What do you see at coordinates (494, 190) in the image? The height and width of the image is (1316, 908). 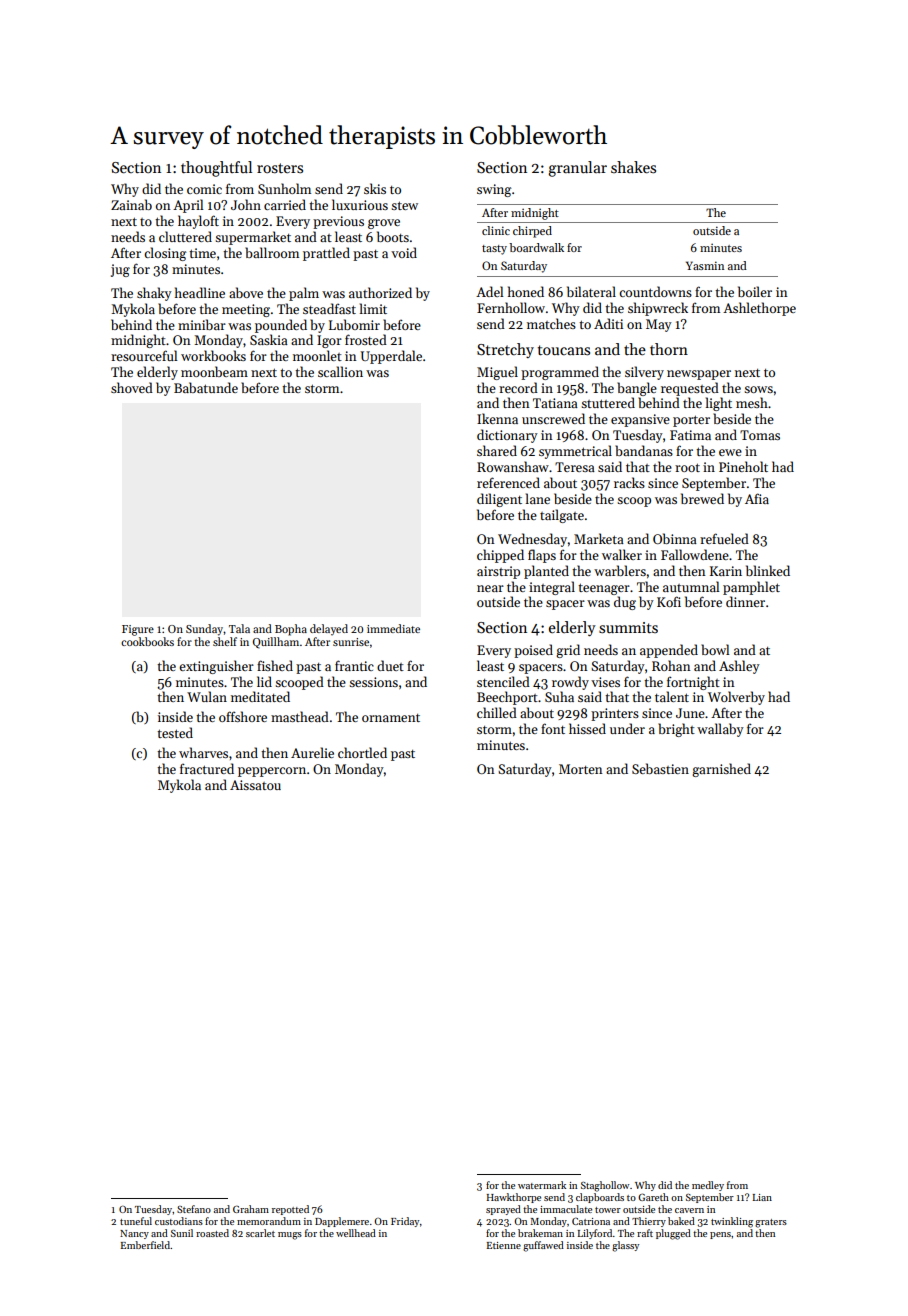 I see `swing` at bounding box center [494, 190].
